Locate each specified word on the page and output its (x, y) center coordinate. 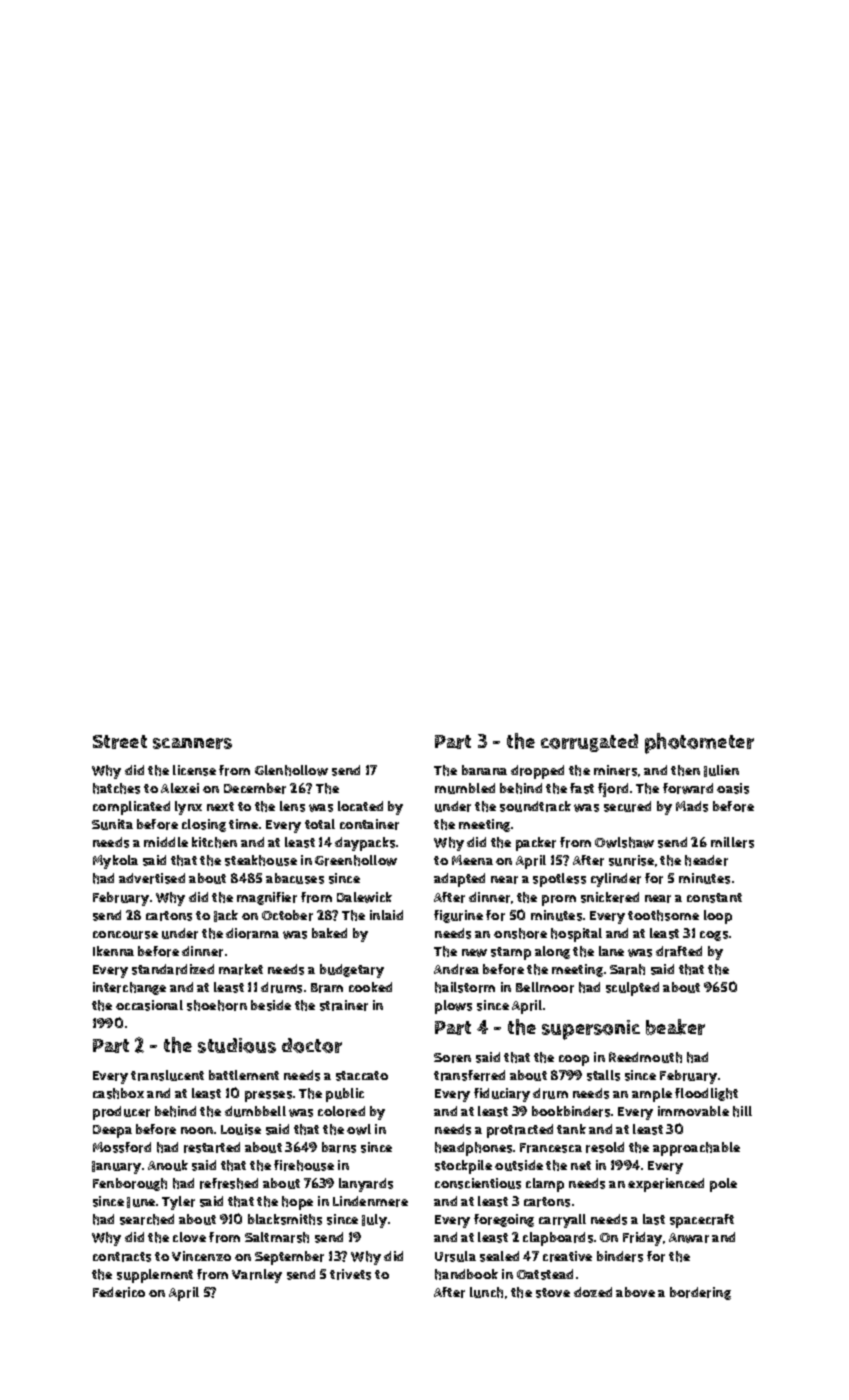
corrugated (589, 743)
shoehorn (217, 1005)
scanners (192, 743)
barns (339, 1147)
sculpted (632, 989)
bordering (700, 1293)
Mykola (115, 862)
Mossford (122, 1147)
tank (571, 1129)
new (474, 953)
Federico (119, 1292)
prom (559, 900)
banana (484, 770)
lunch (486, 1292)
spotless (559, 880)
